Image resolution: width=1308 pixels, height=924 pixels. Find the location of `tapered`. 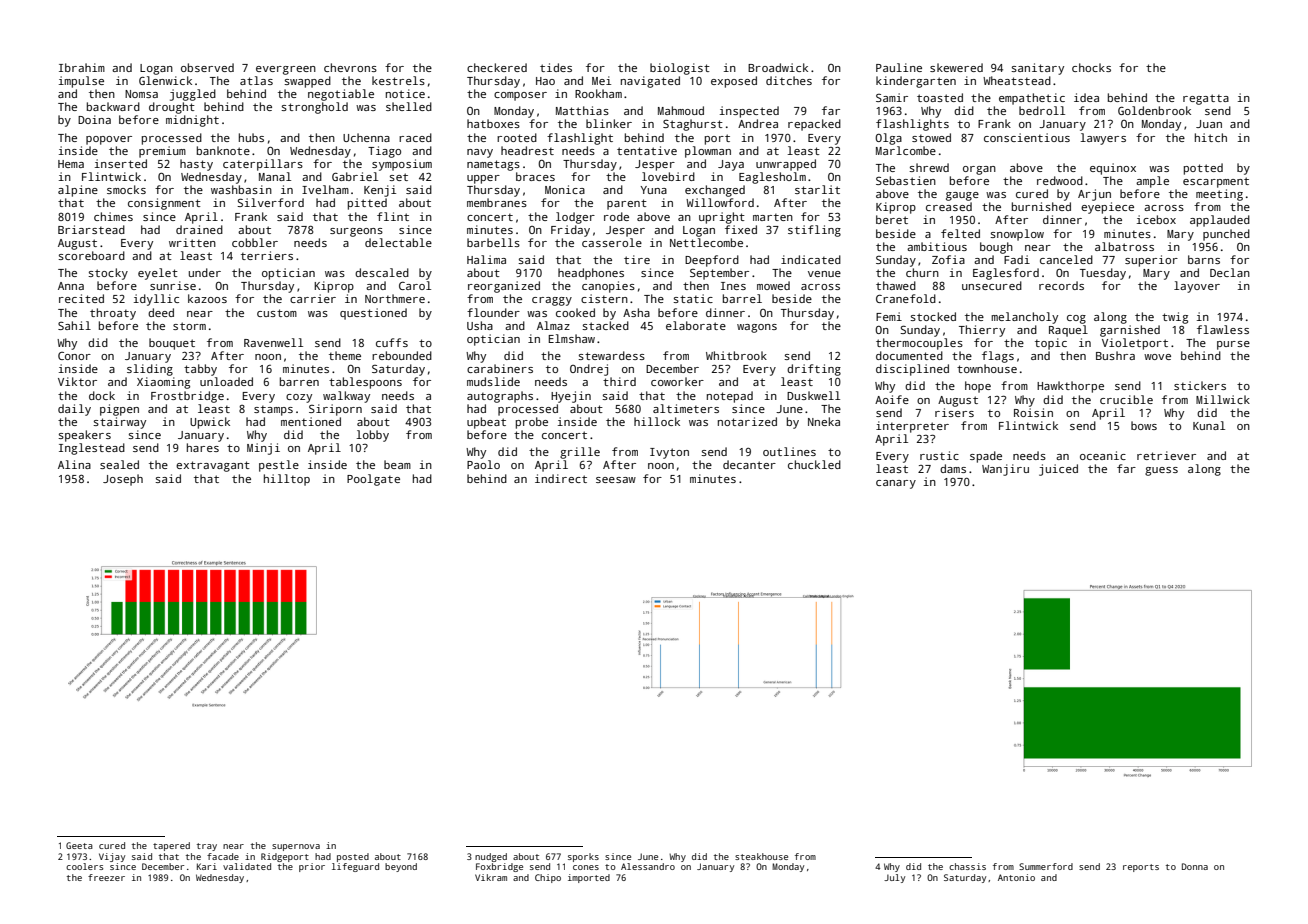

tapered is located at coordinates (171, 846).
